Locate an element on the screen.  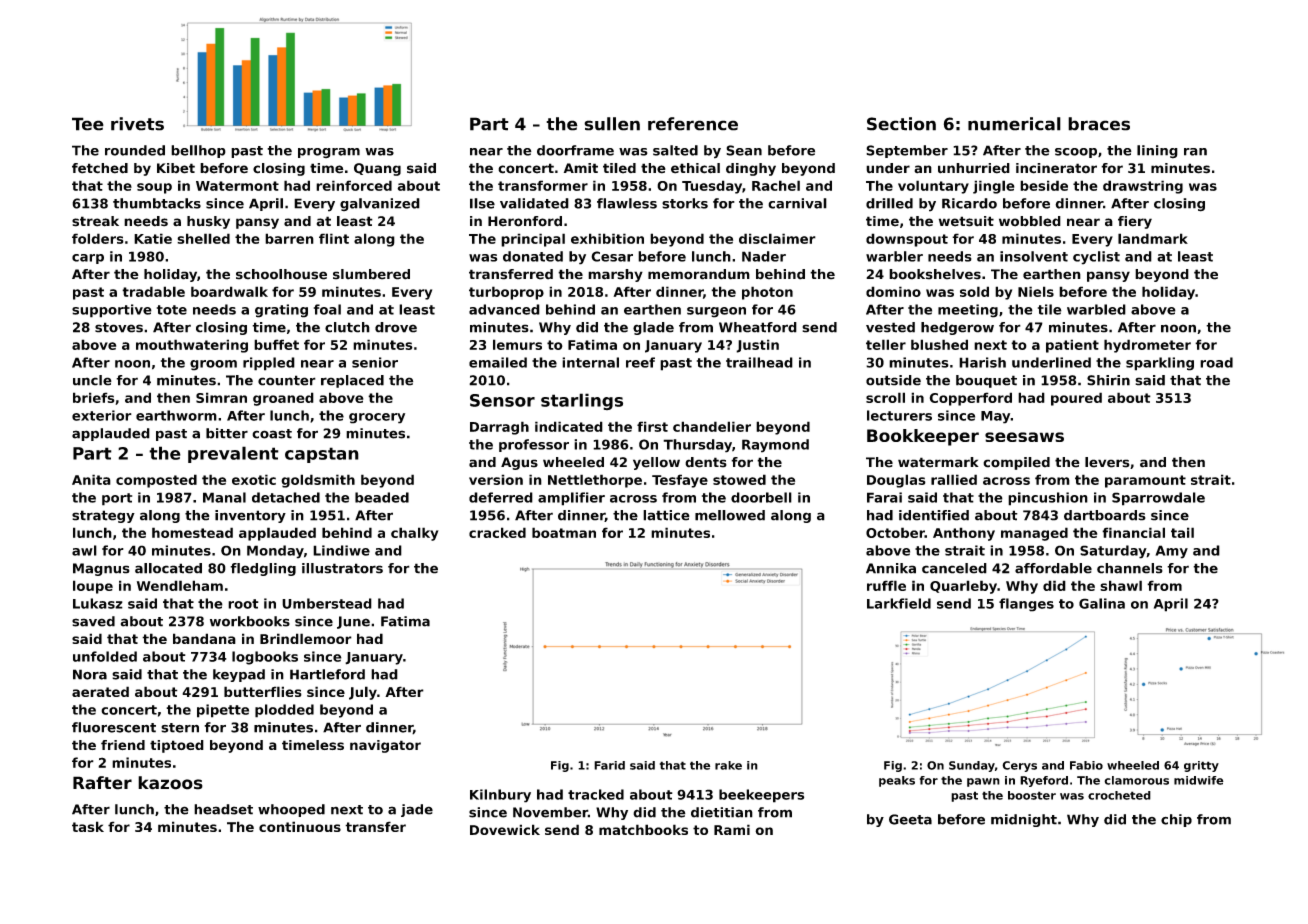
Fabio is located at coordinates (1086, 765).
